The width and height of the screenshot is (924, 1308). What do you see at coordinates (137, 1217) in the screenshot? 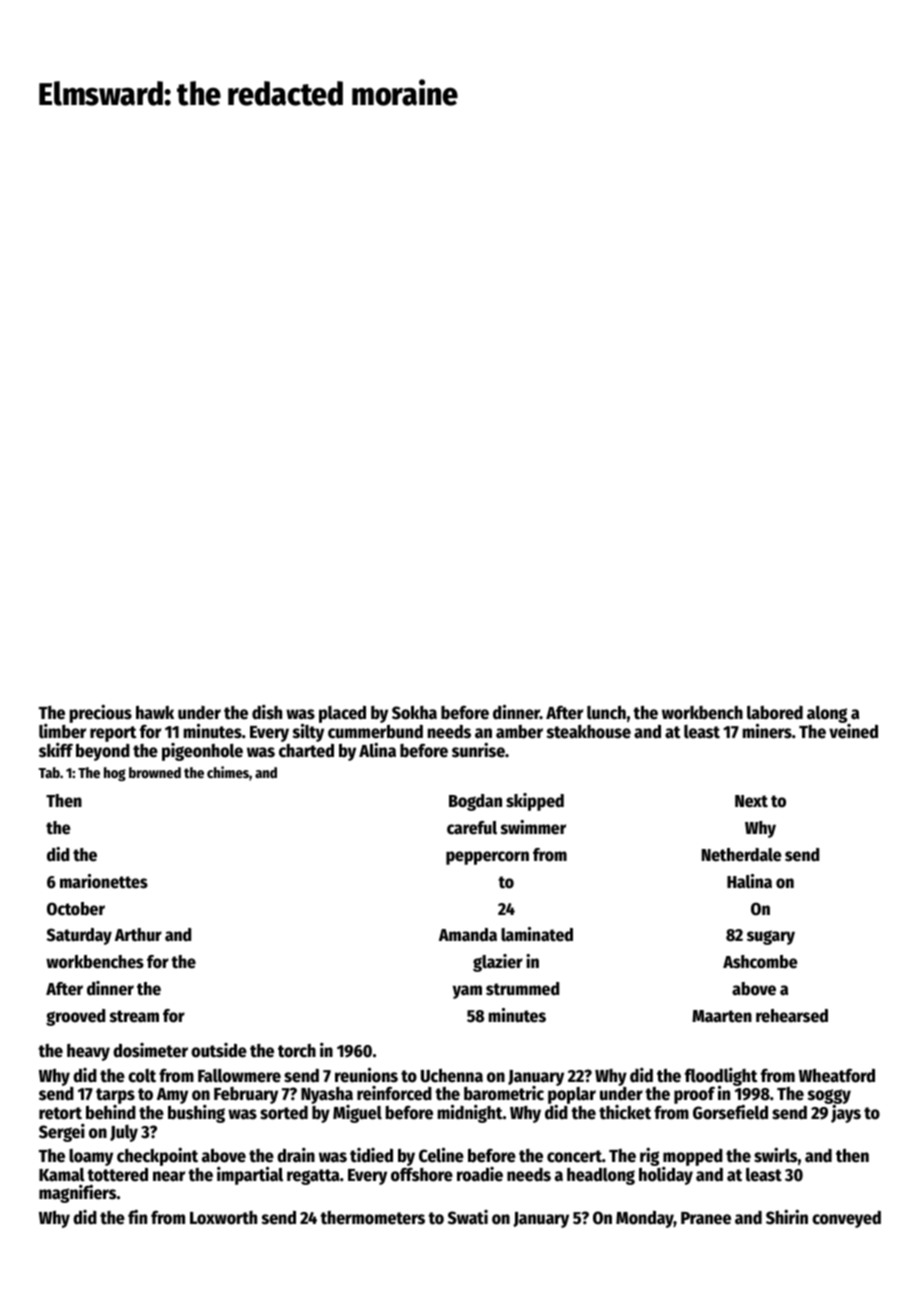
I see `fin` at bounding box center [137, 1217].
